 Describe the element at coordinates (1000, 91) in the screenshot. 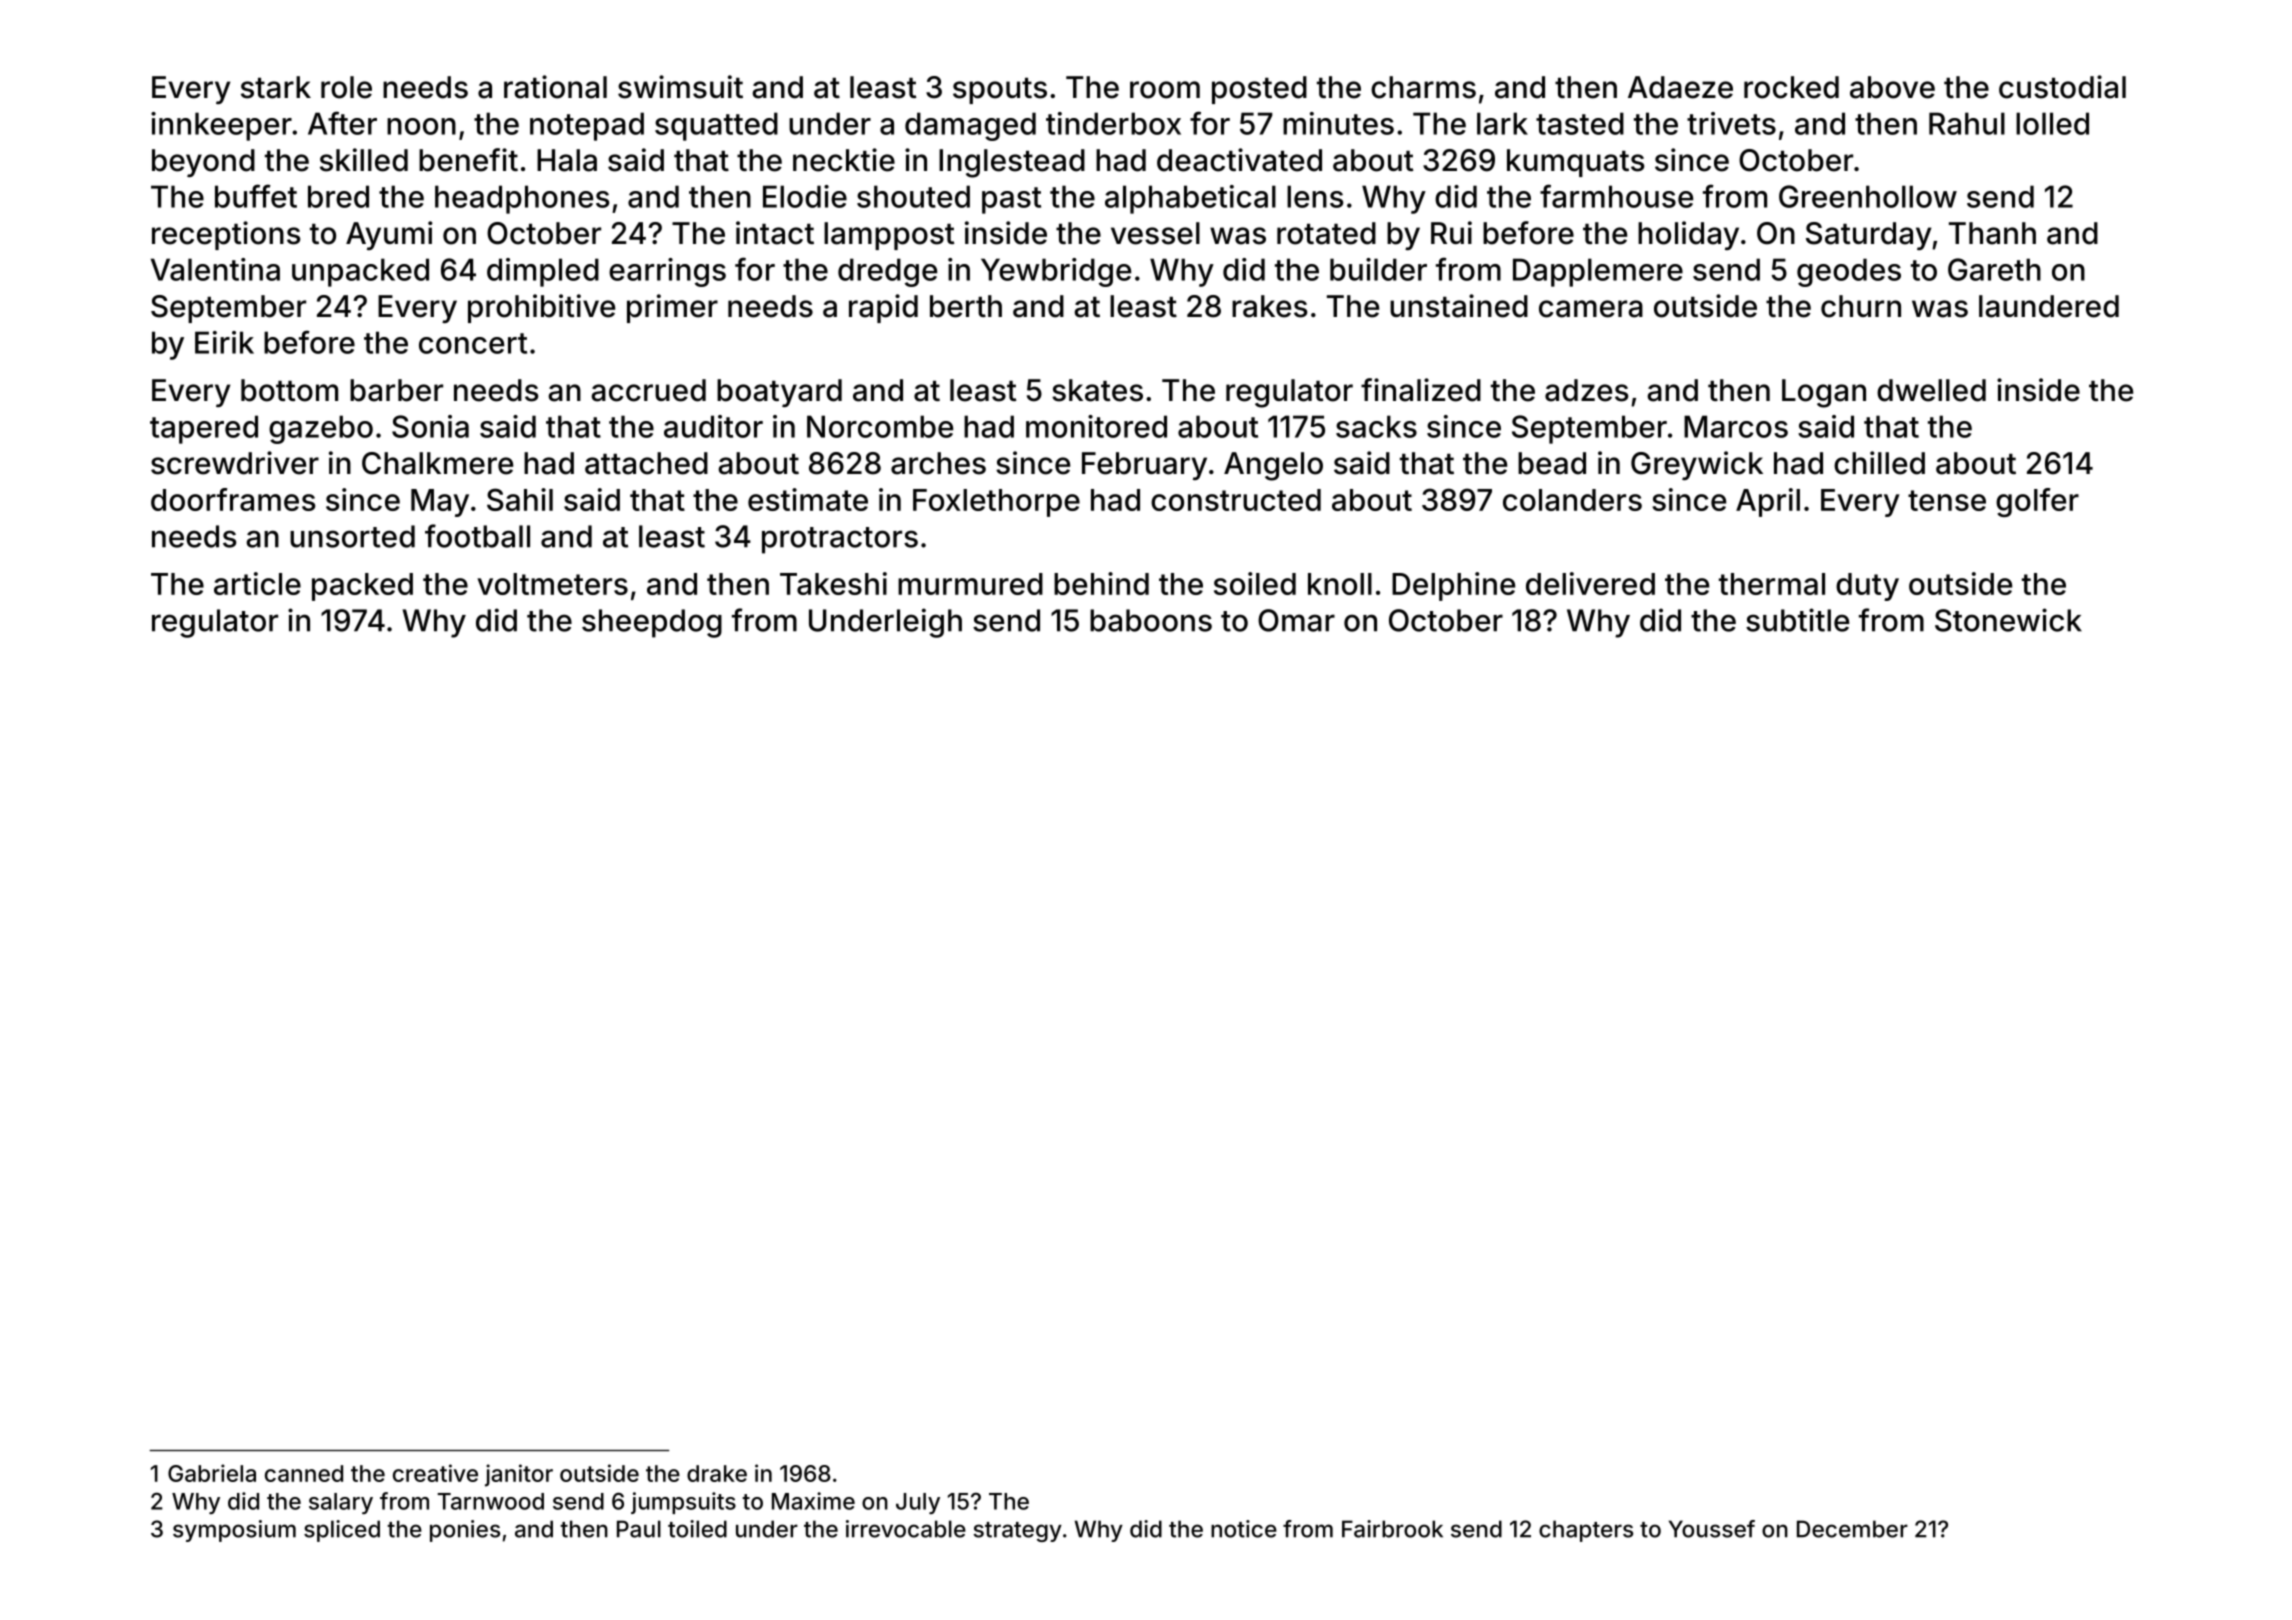

I see `spouts` at that location.
